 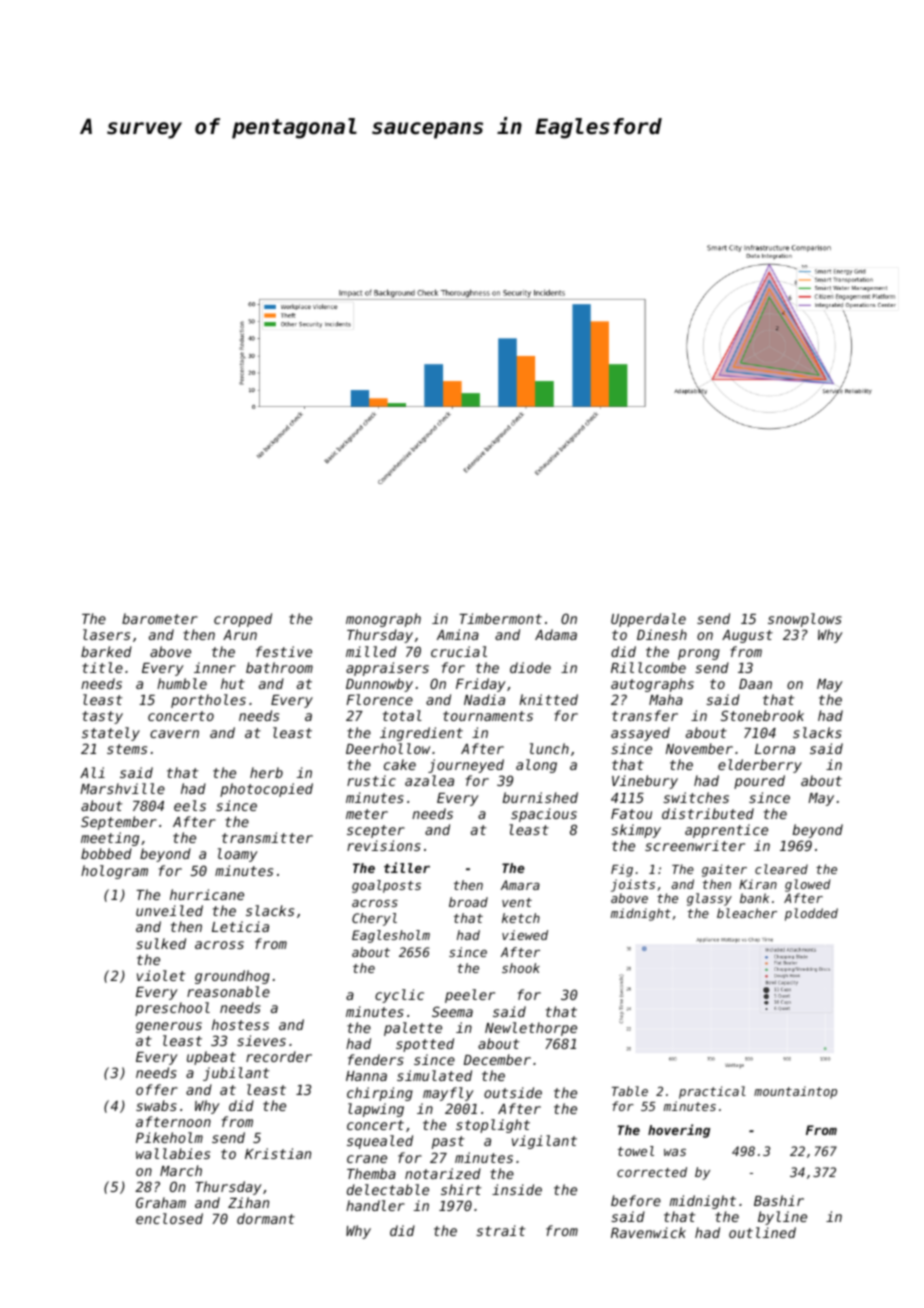 I want to click on dormant, so click(x=266, y=1218).
